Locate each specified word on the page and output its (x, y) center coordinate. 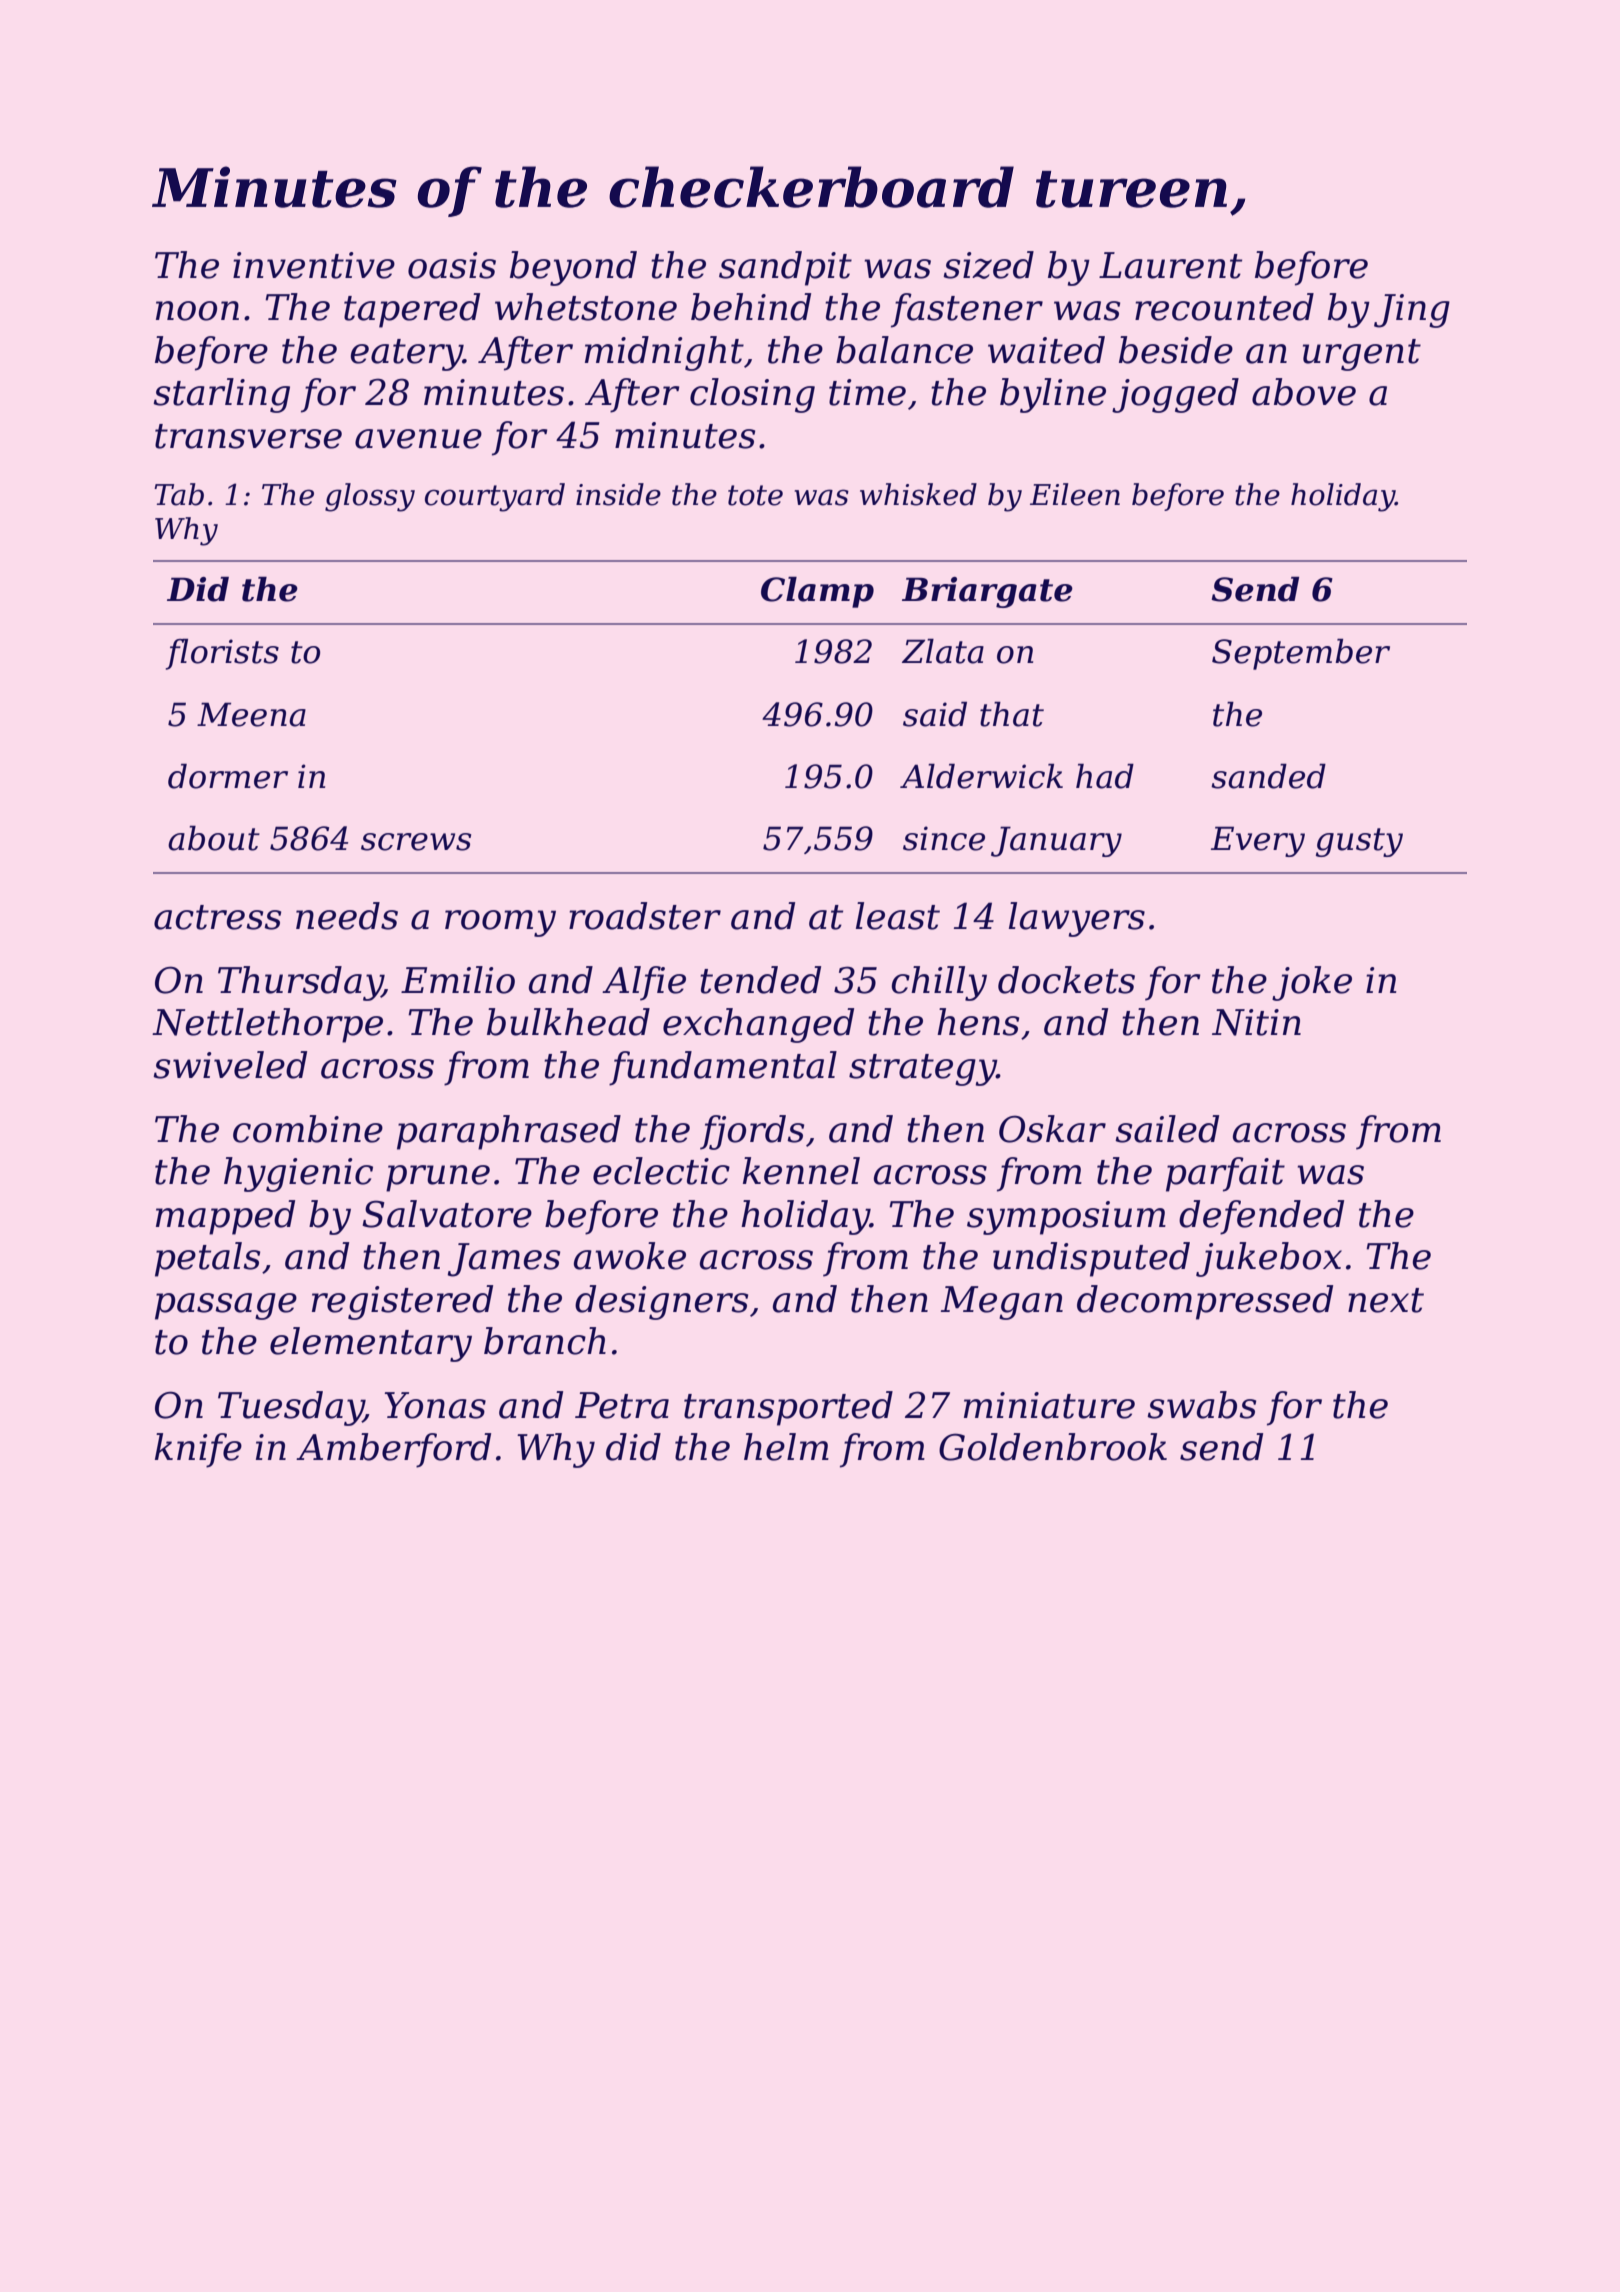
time (867, 392)
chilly (939, 983)
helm (786, 1447)
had (1105, 776)
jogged (1175, 395)
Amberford (393, 1450)
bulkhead (568, 1022)
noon (197, 311)
